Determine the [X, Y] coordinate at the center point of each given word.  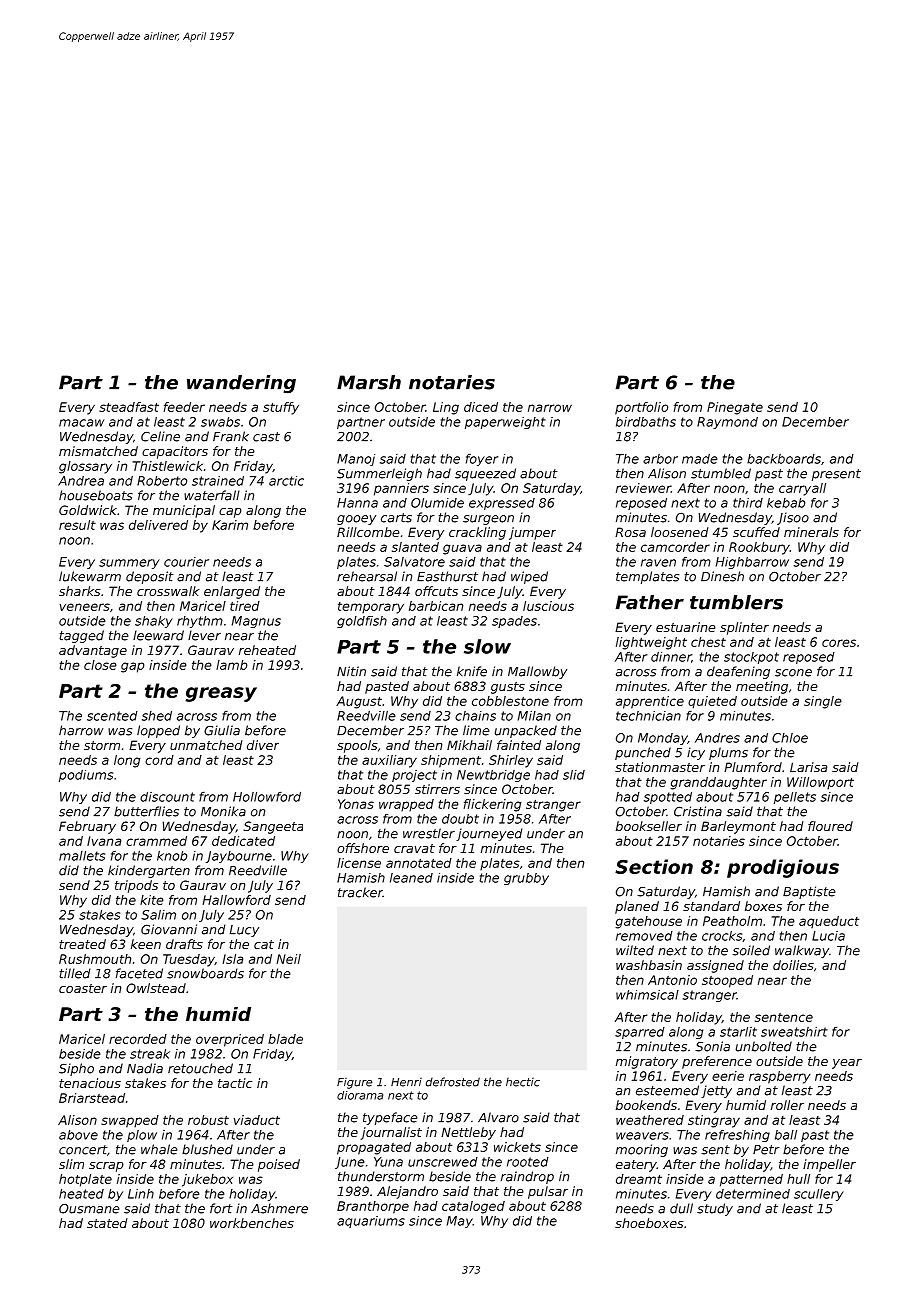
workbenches [252, 1223]
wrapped [406, 805]
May [460, 1222]
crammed [156, 841]
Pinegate [735, 408]
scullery [819, 1195]
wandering [241, 384]
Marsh [369, 382]
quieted [712, 702]
